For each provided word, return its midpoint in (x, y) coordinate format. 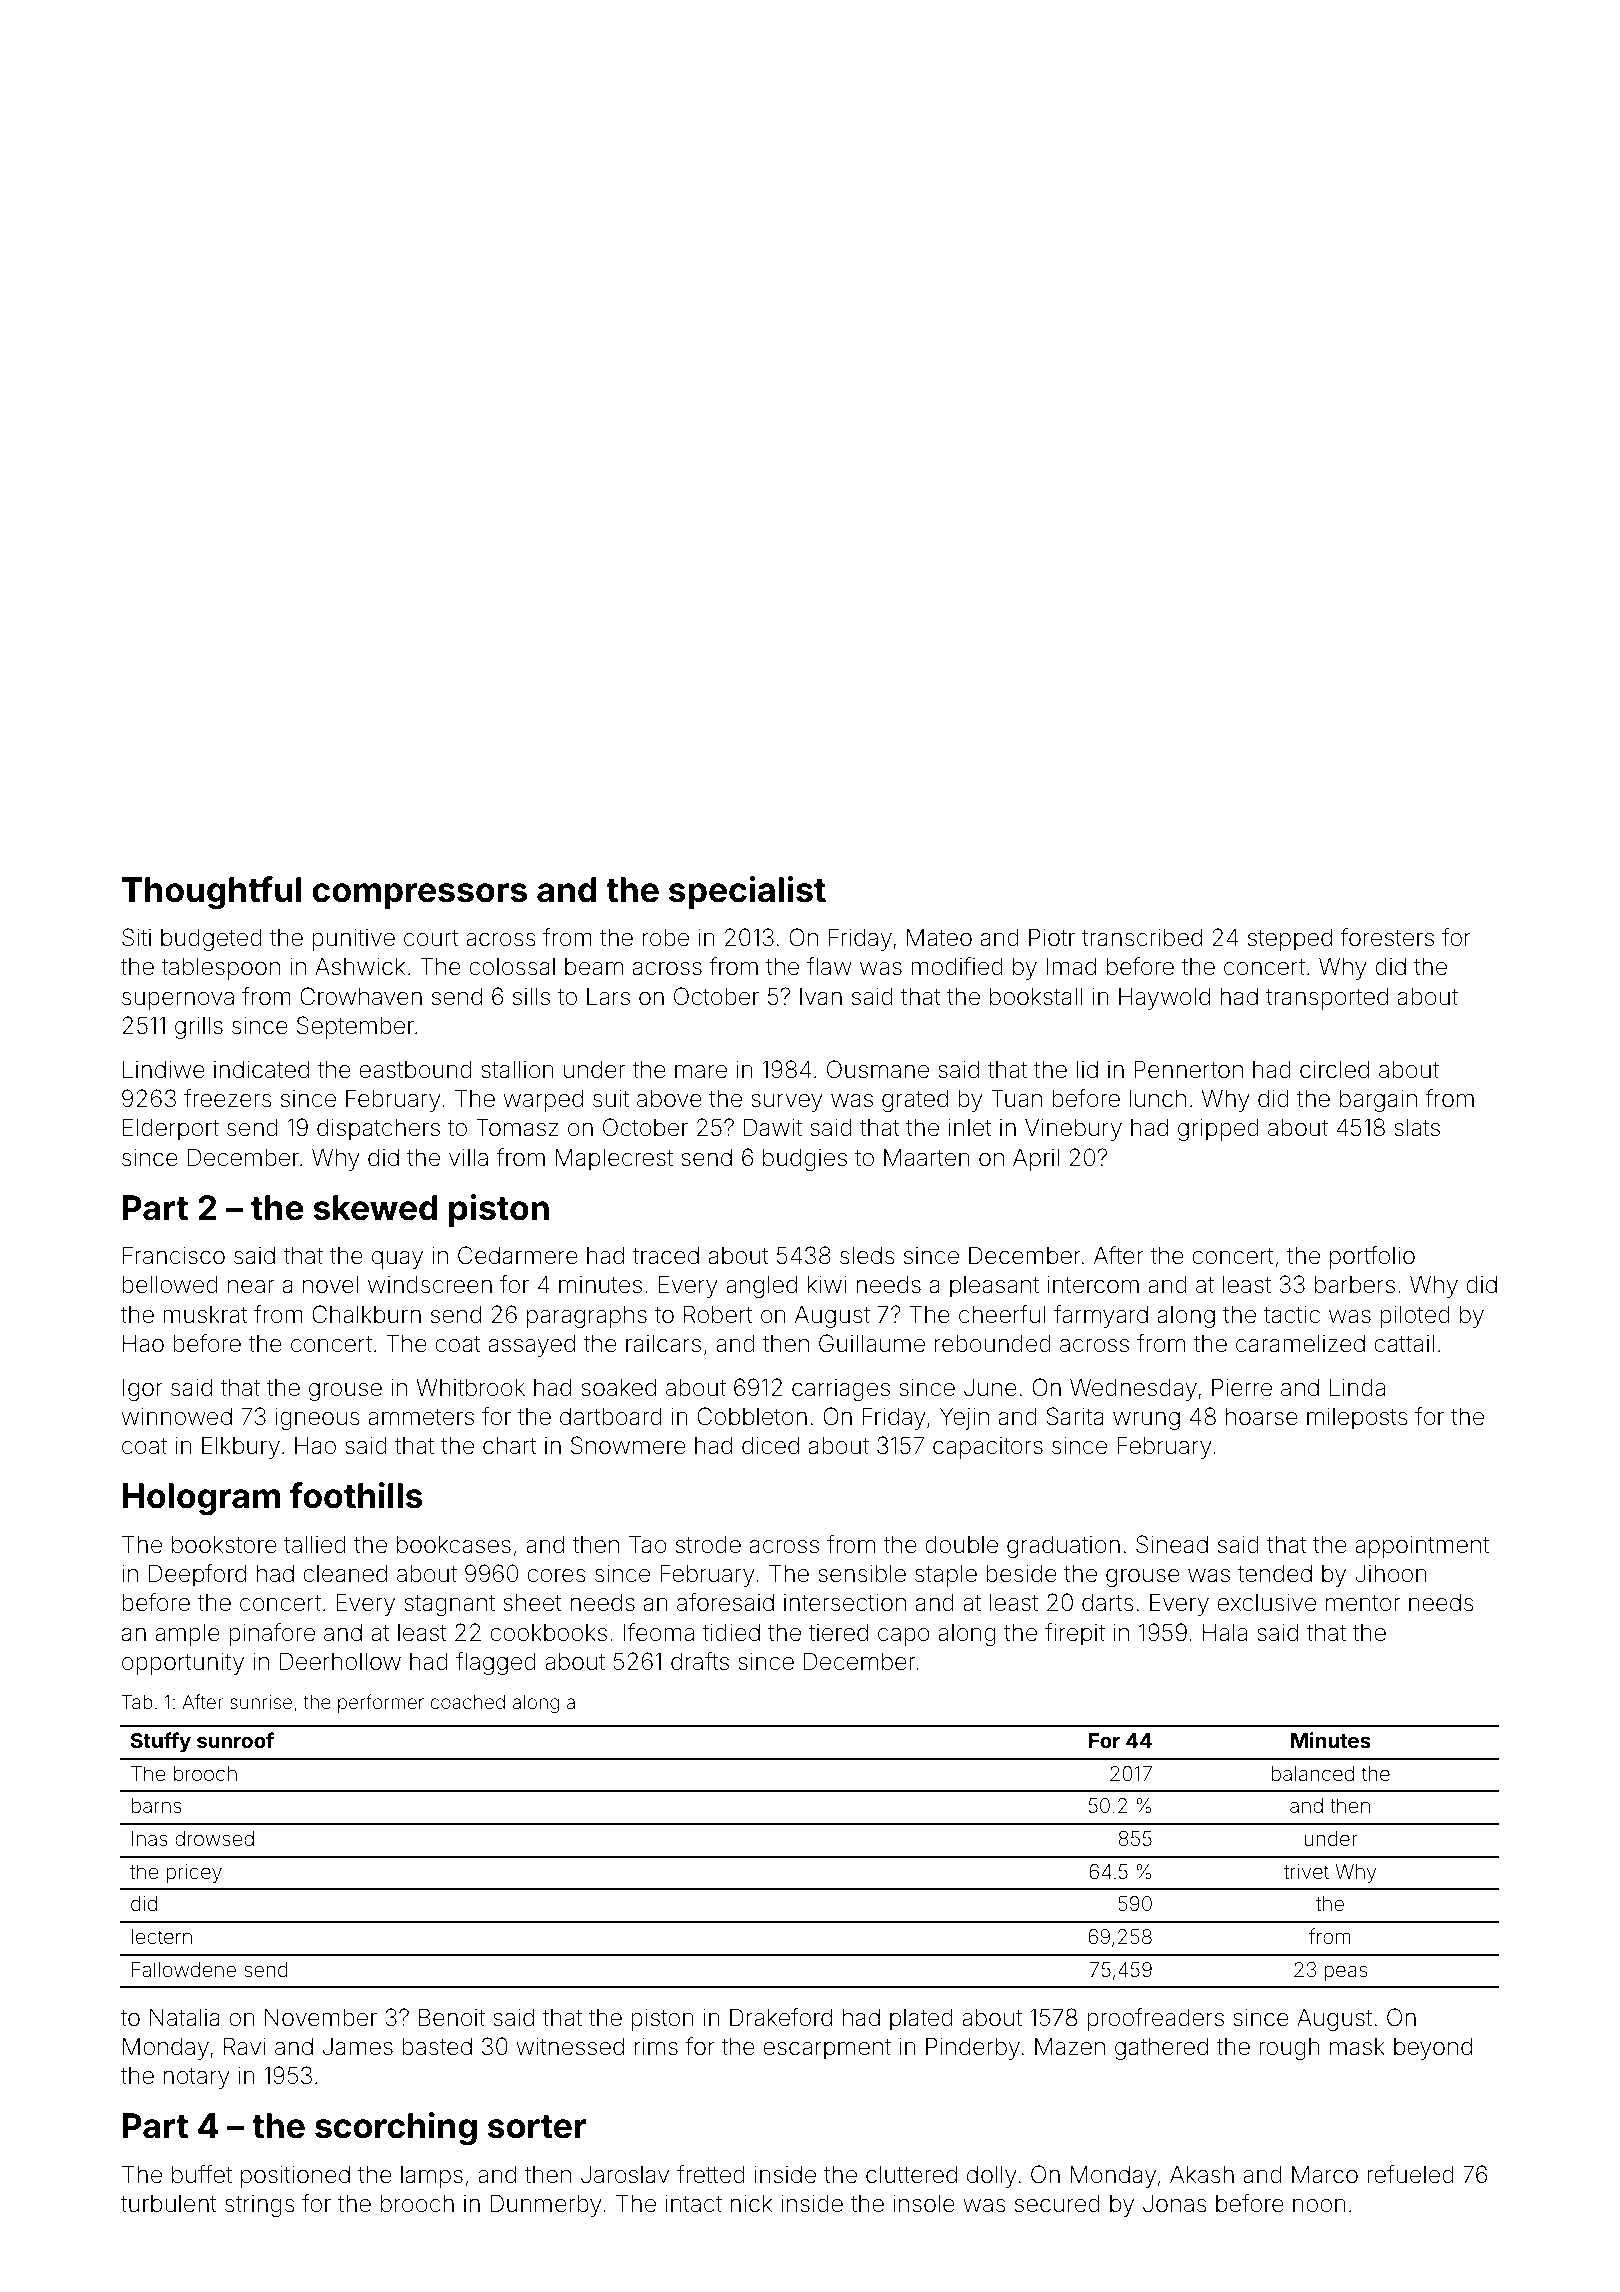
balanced (1312, 1773)
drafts (700, 1661)
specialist (747, 892)
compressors (419, 896)
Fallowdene (184, 1969)
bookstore (224, 1544)
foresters (1387, 937)
